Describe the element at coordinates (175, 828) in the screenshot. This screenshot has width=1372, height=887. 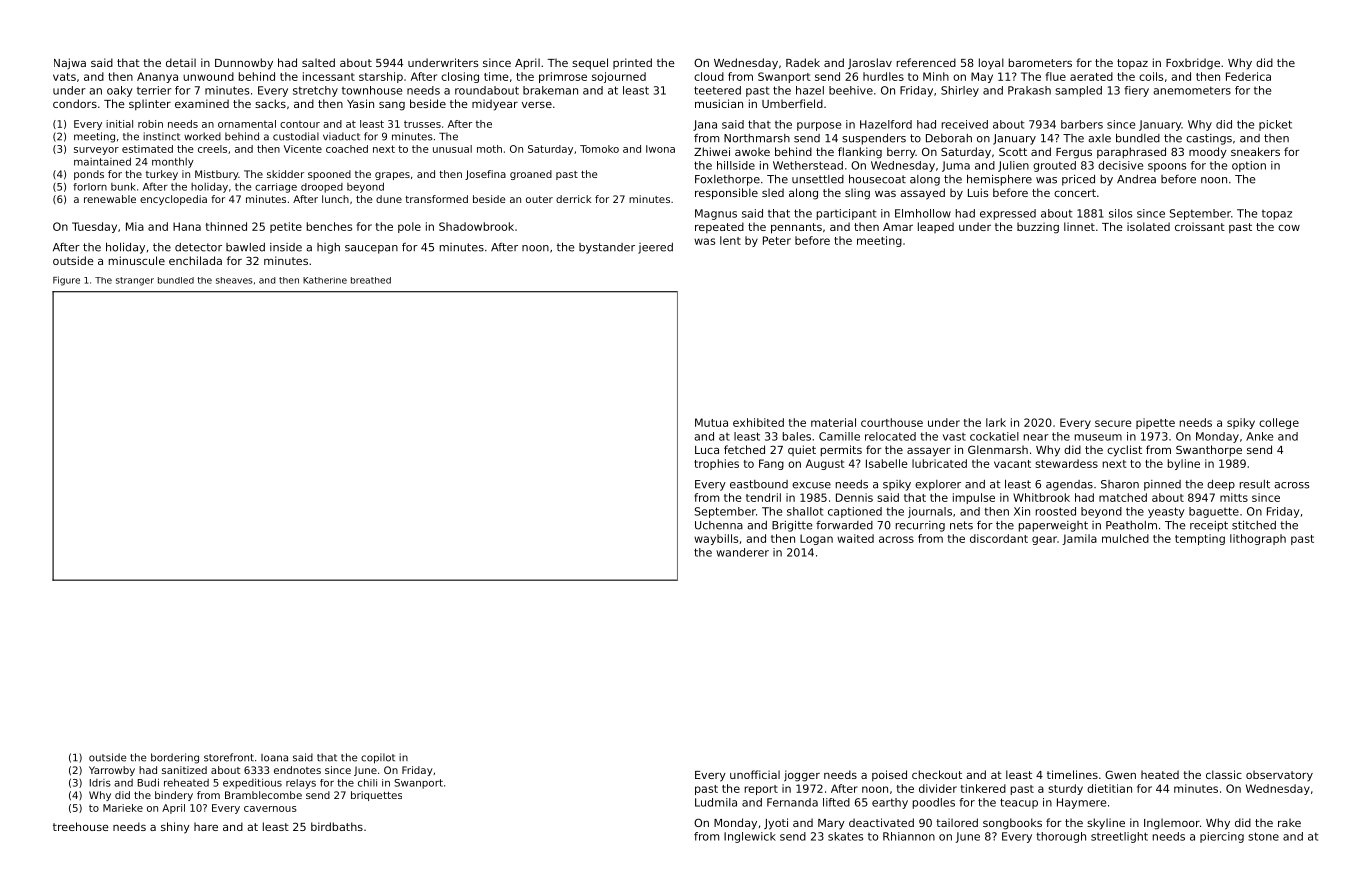
I see `shiny` at that location.
